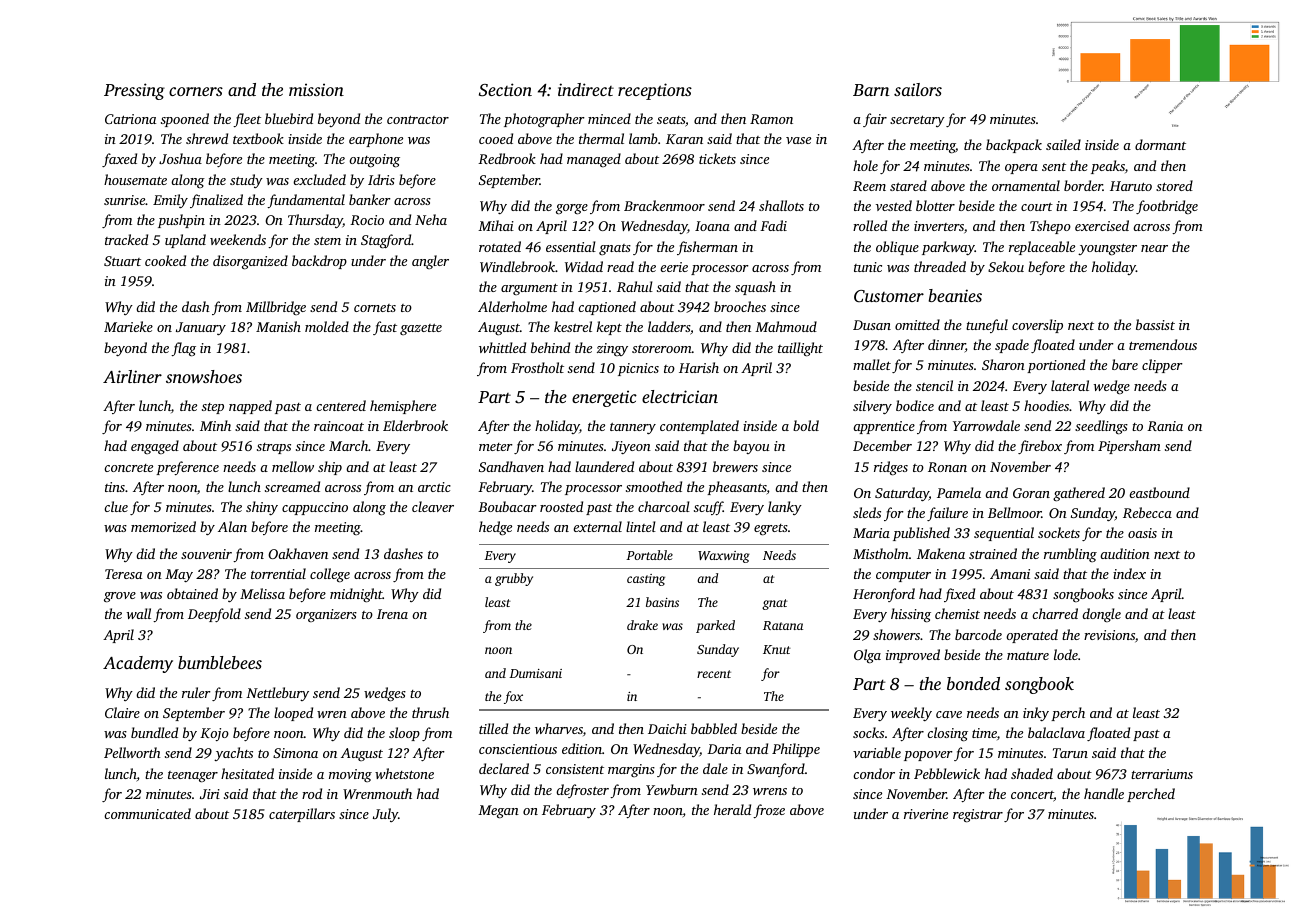  I want to click on Ramon, so click(771, 119).
